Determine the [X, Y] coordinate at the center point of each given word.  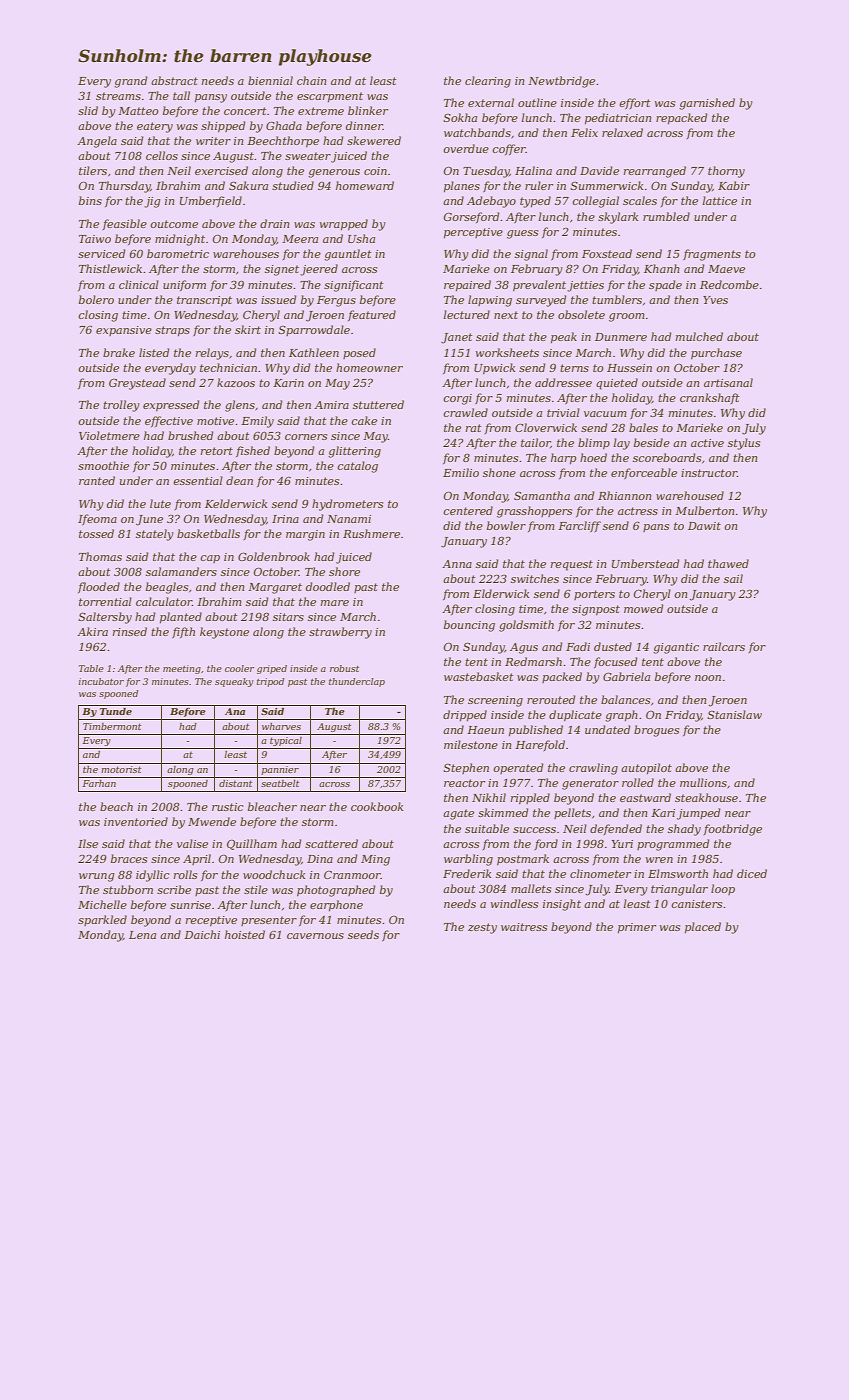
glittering [354, 452]
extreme [321, 111]
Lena [142, 935]
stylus [744, 444]
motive [215, 421]
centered [468, 510]
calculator [164, 601]
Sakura [248, 185]
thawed [728, 563]
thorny [726, 172]
